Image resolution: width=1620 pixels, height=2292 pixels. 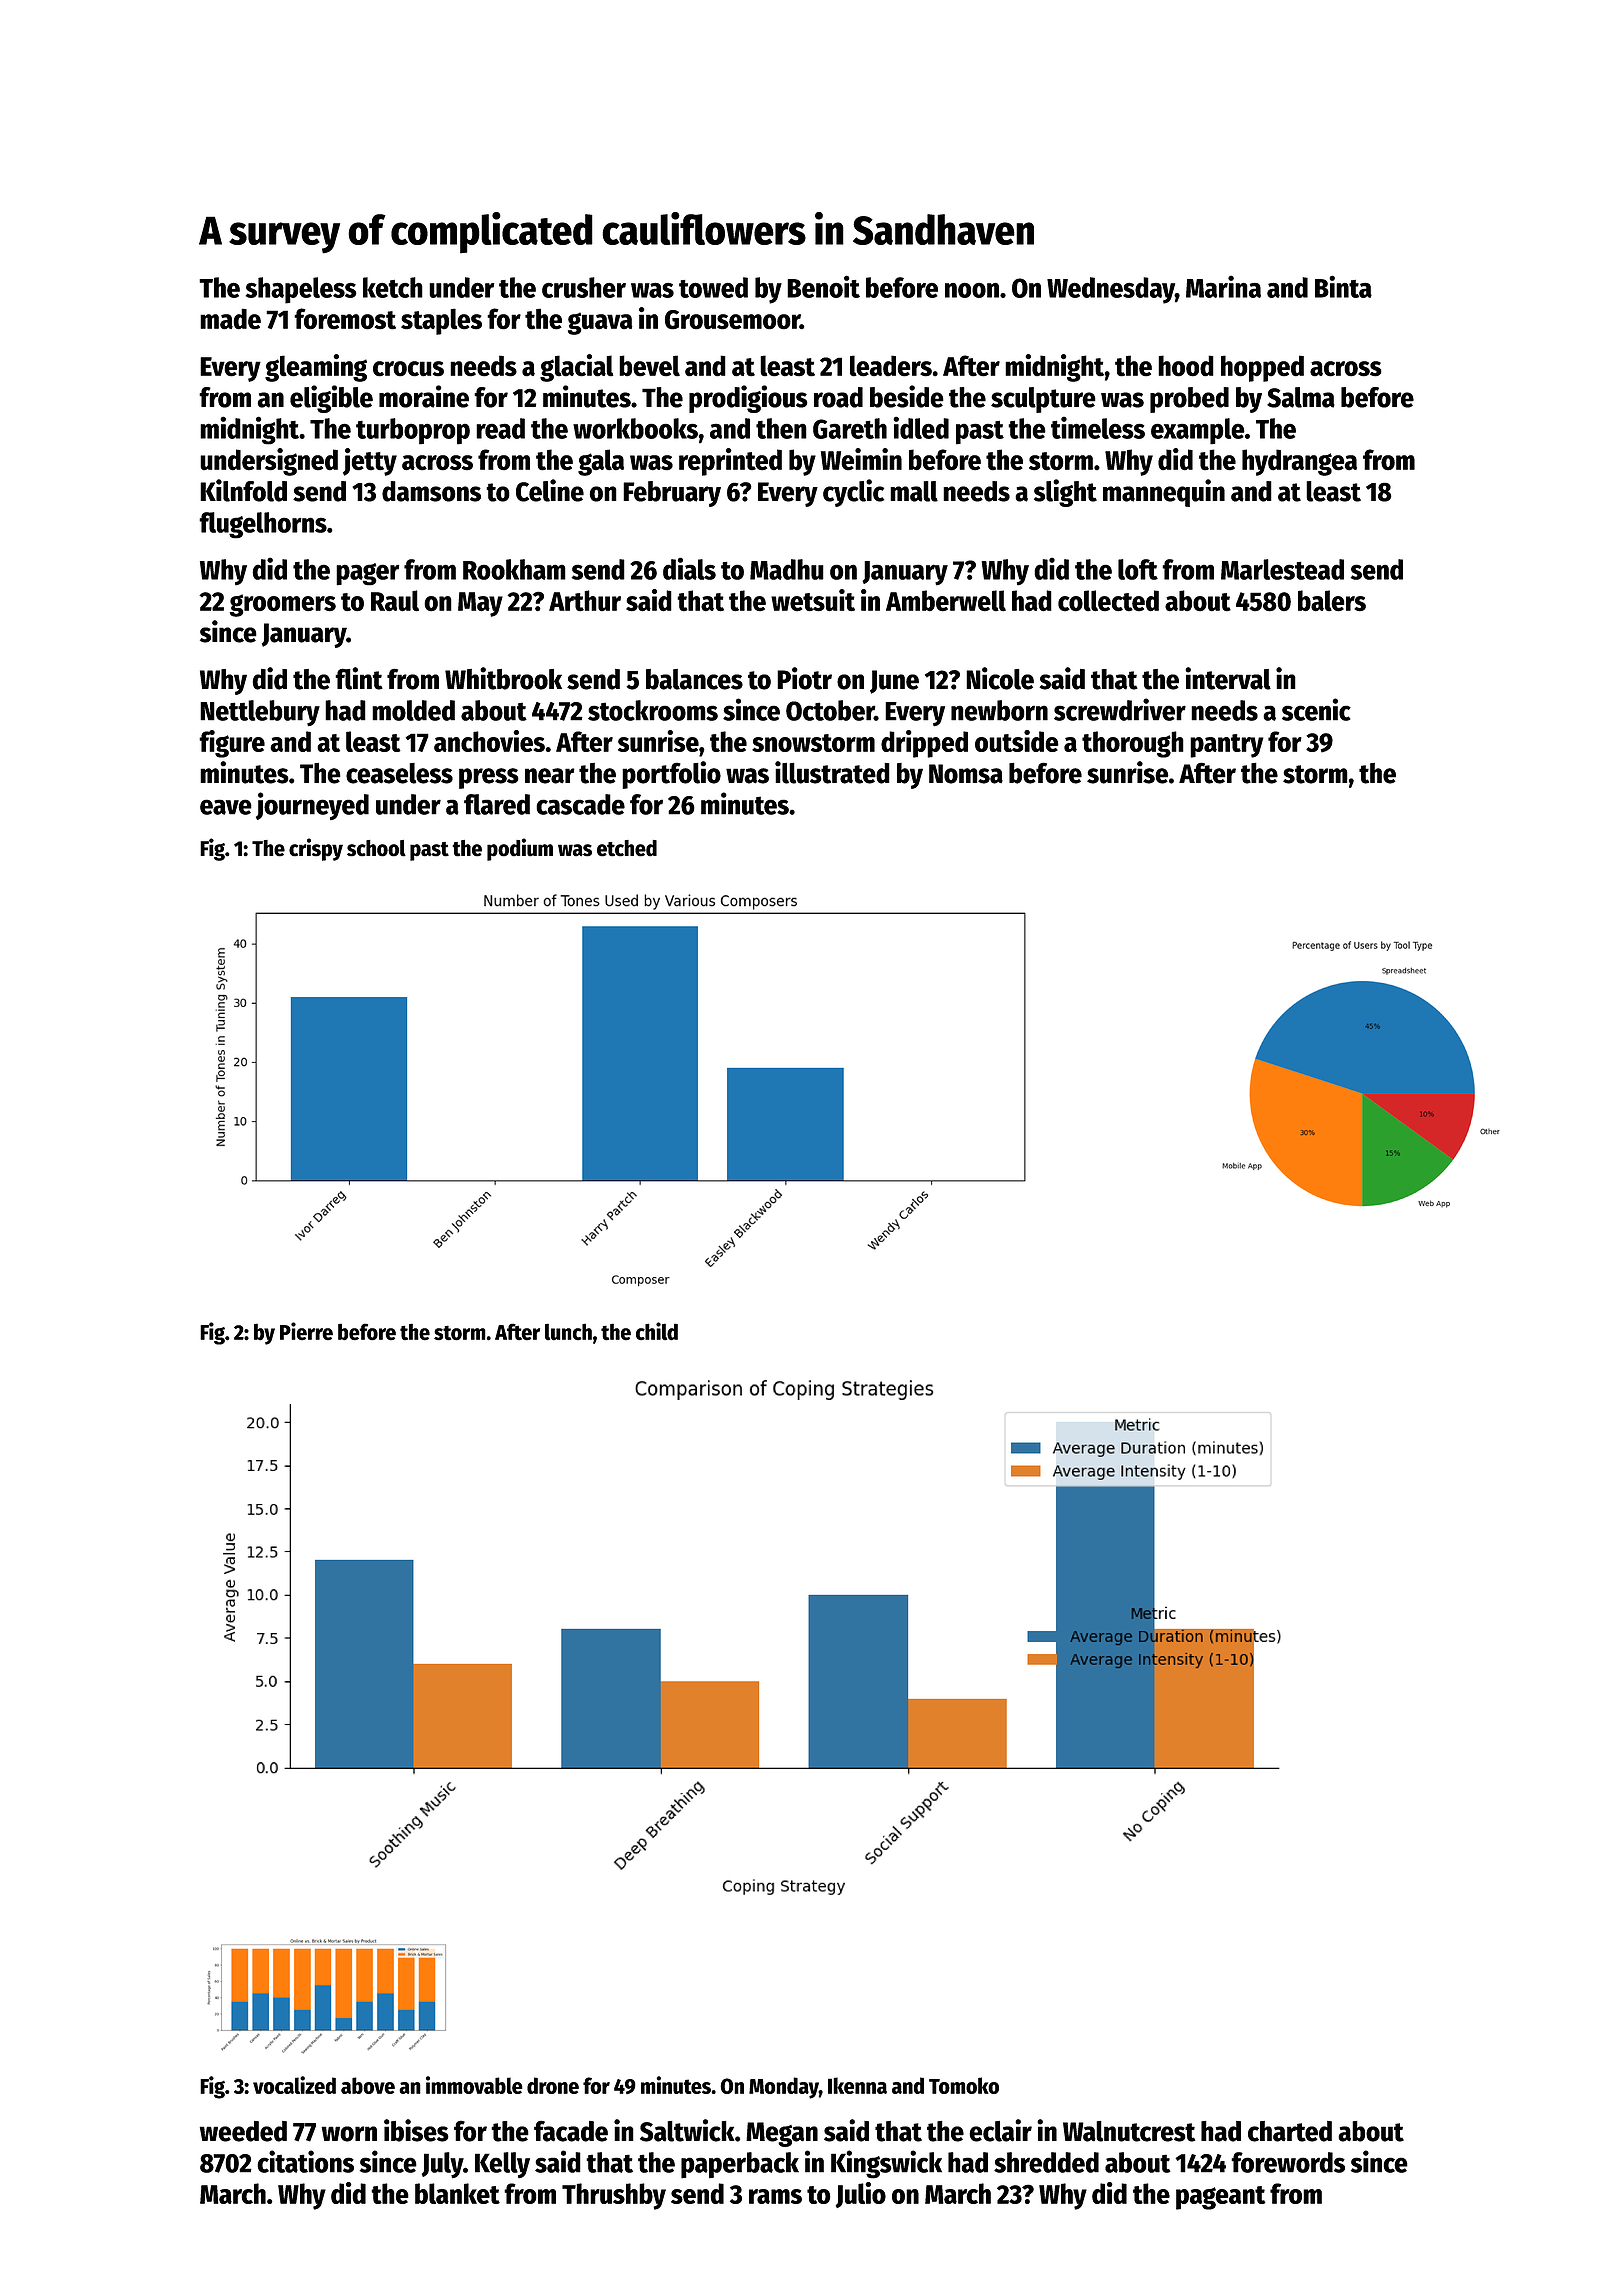 I want to click on loft, so click(x=1138, y=569).
